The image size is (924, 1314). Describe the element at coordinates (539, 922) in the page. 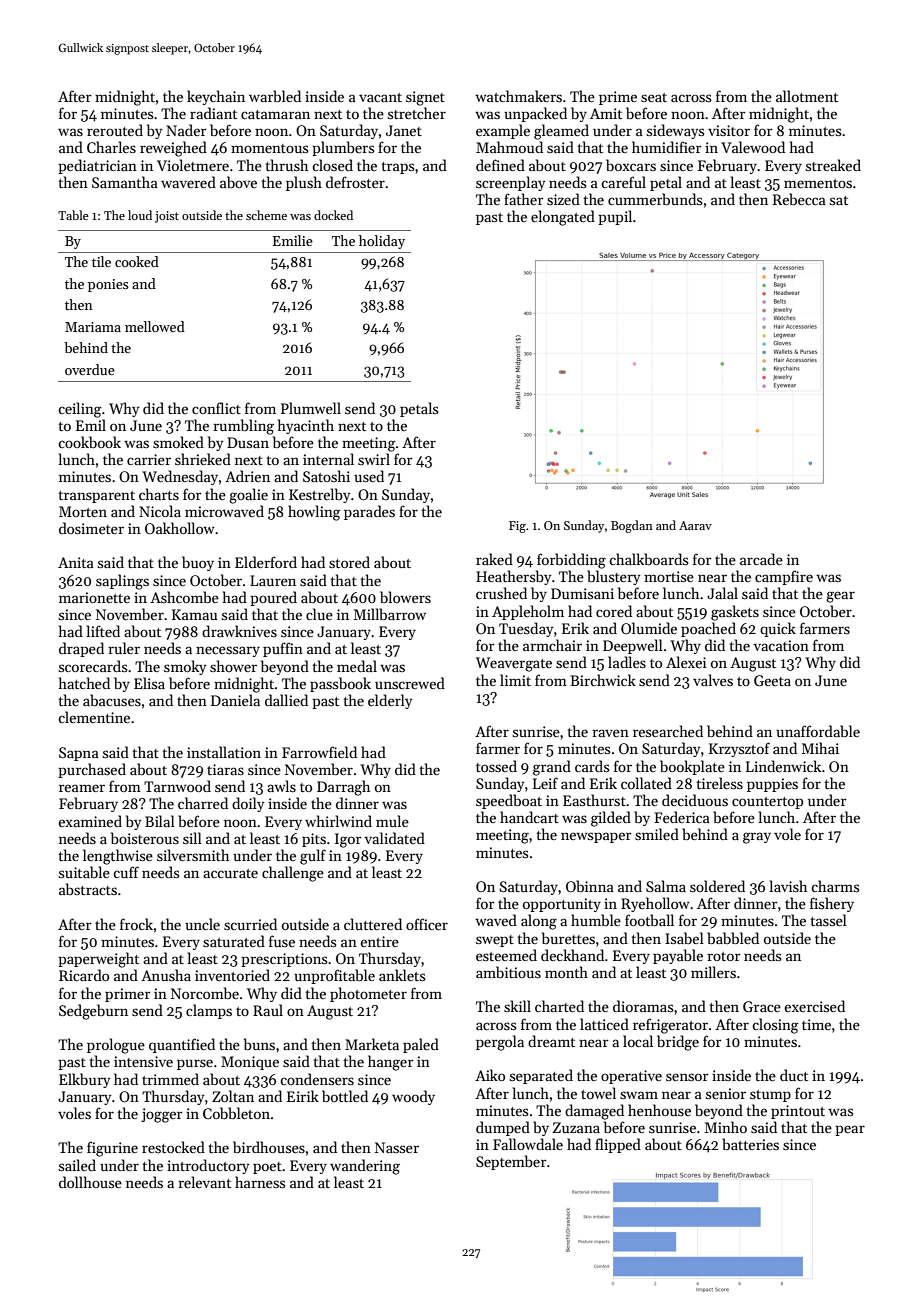

I see `along` at that location.
